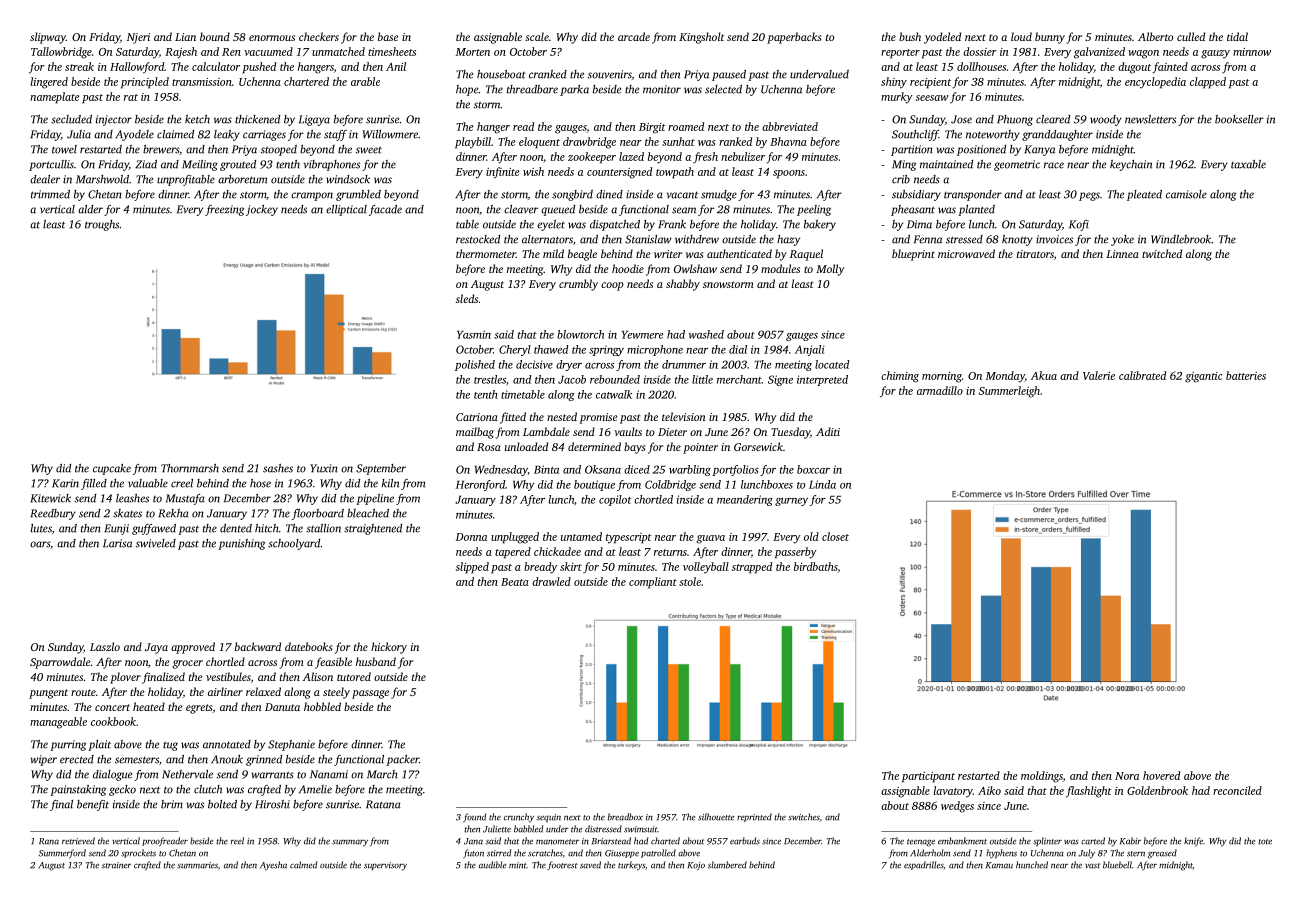 This page has height=924, width=1308. What do you see at coordinates (224, 210) in the page?
I see `freezing` at bounding box center [224, 210].
